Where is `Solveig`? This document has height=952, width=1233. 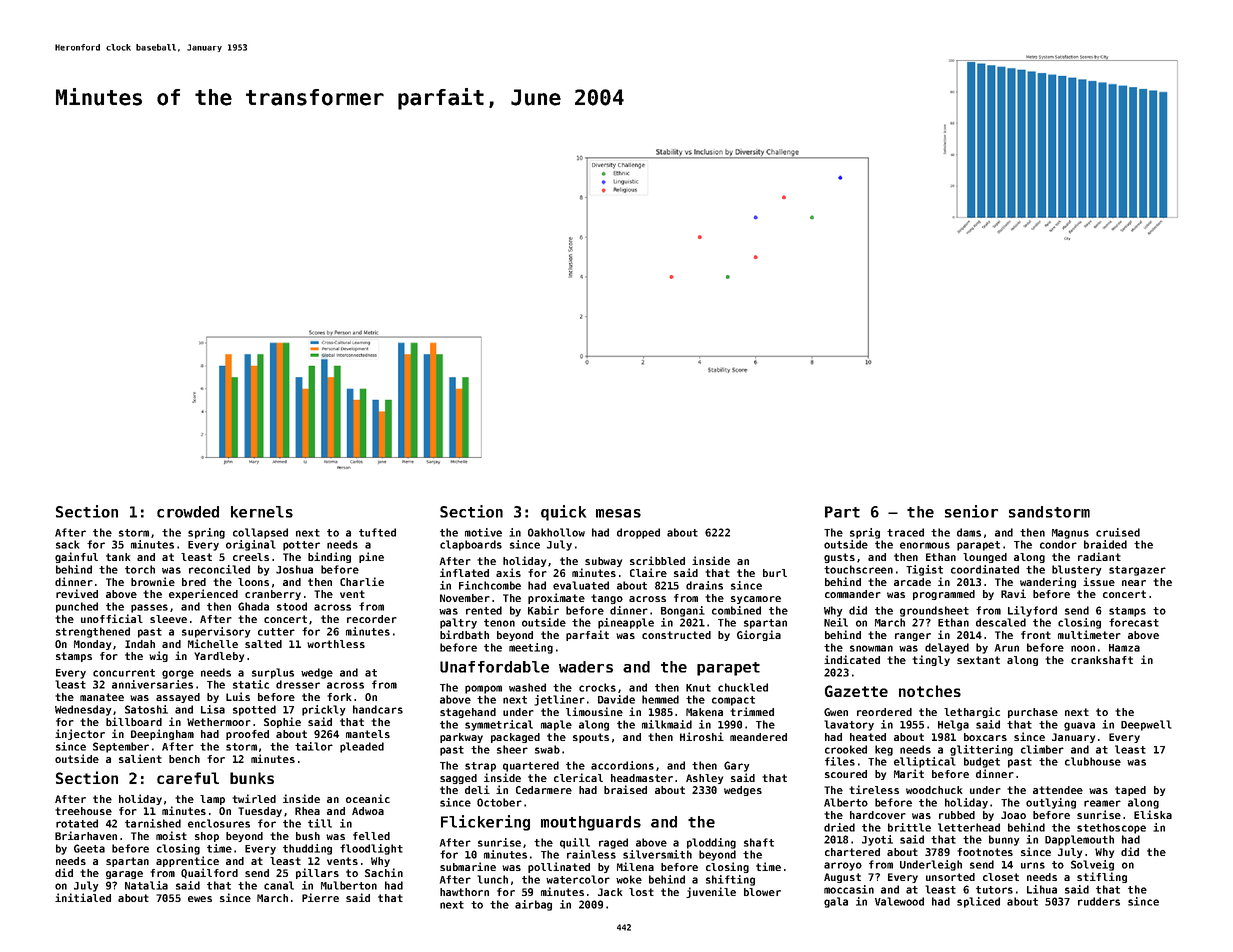 Solveig is located at coordinates (1092, 865).
